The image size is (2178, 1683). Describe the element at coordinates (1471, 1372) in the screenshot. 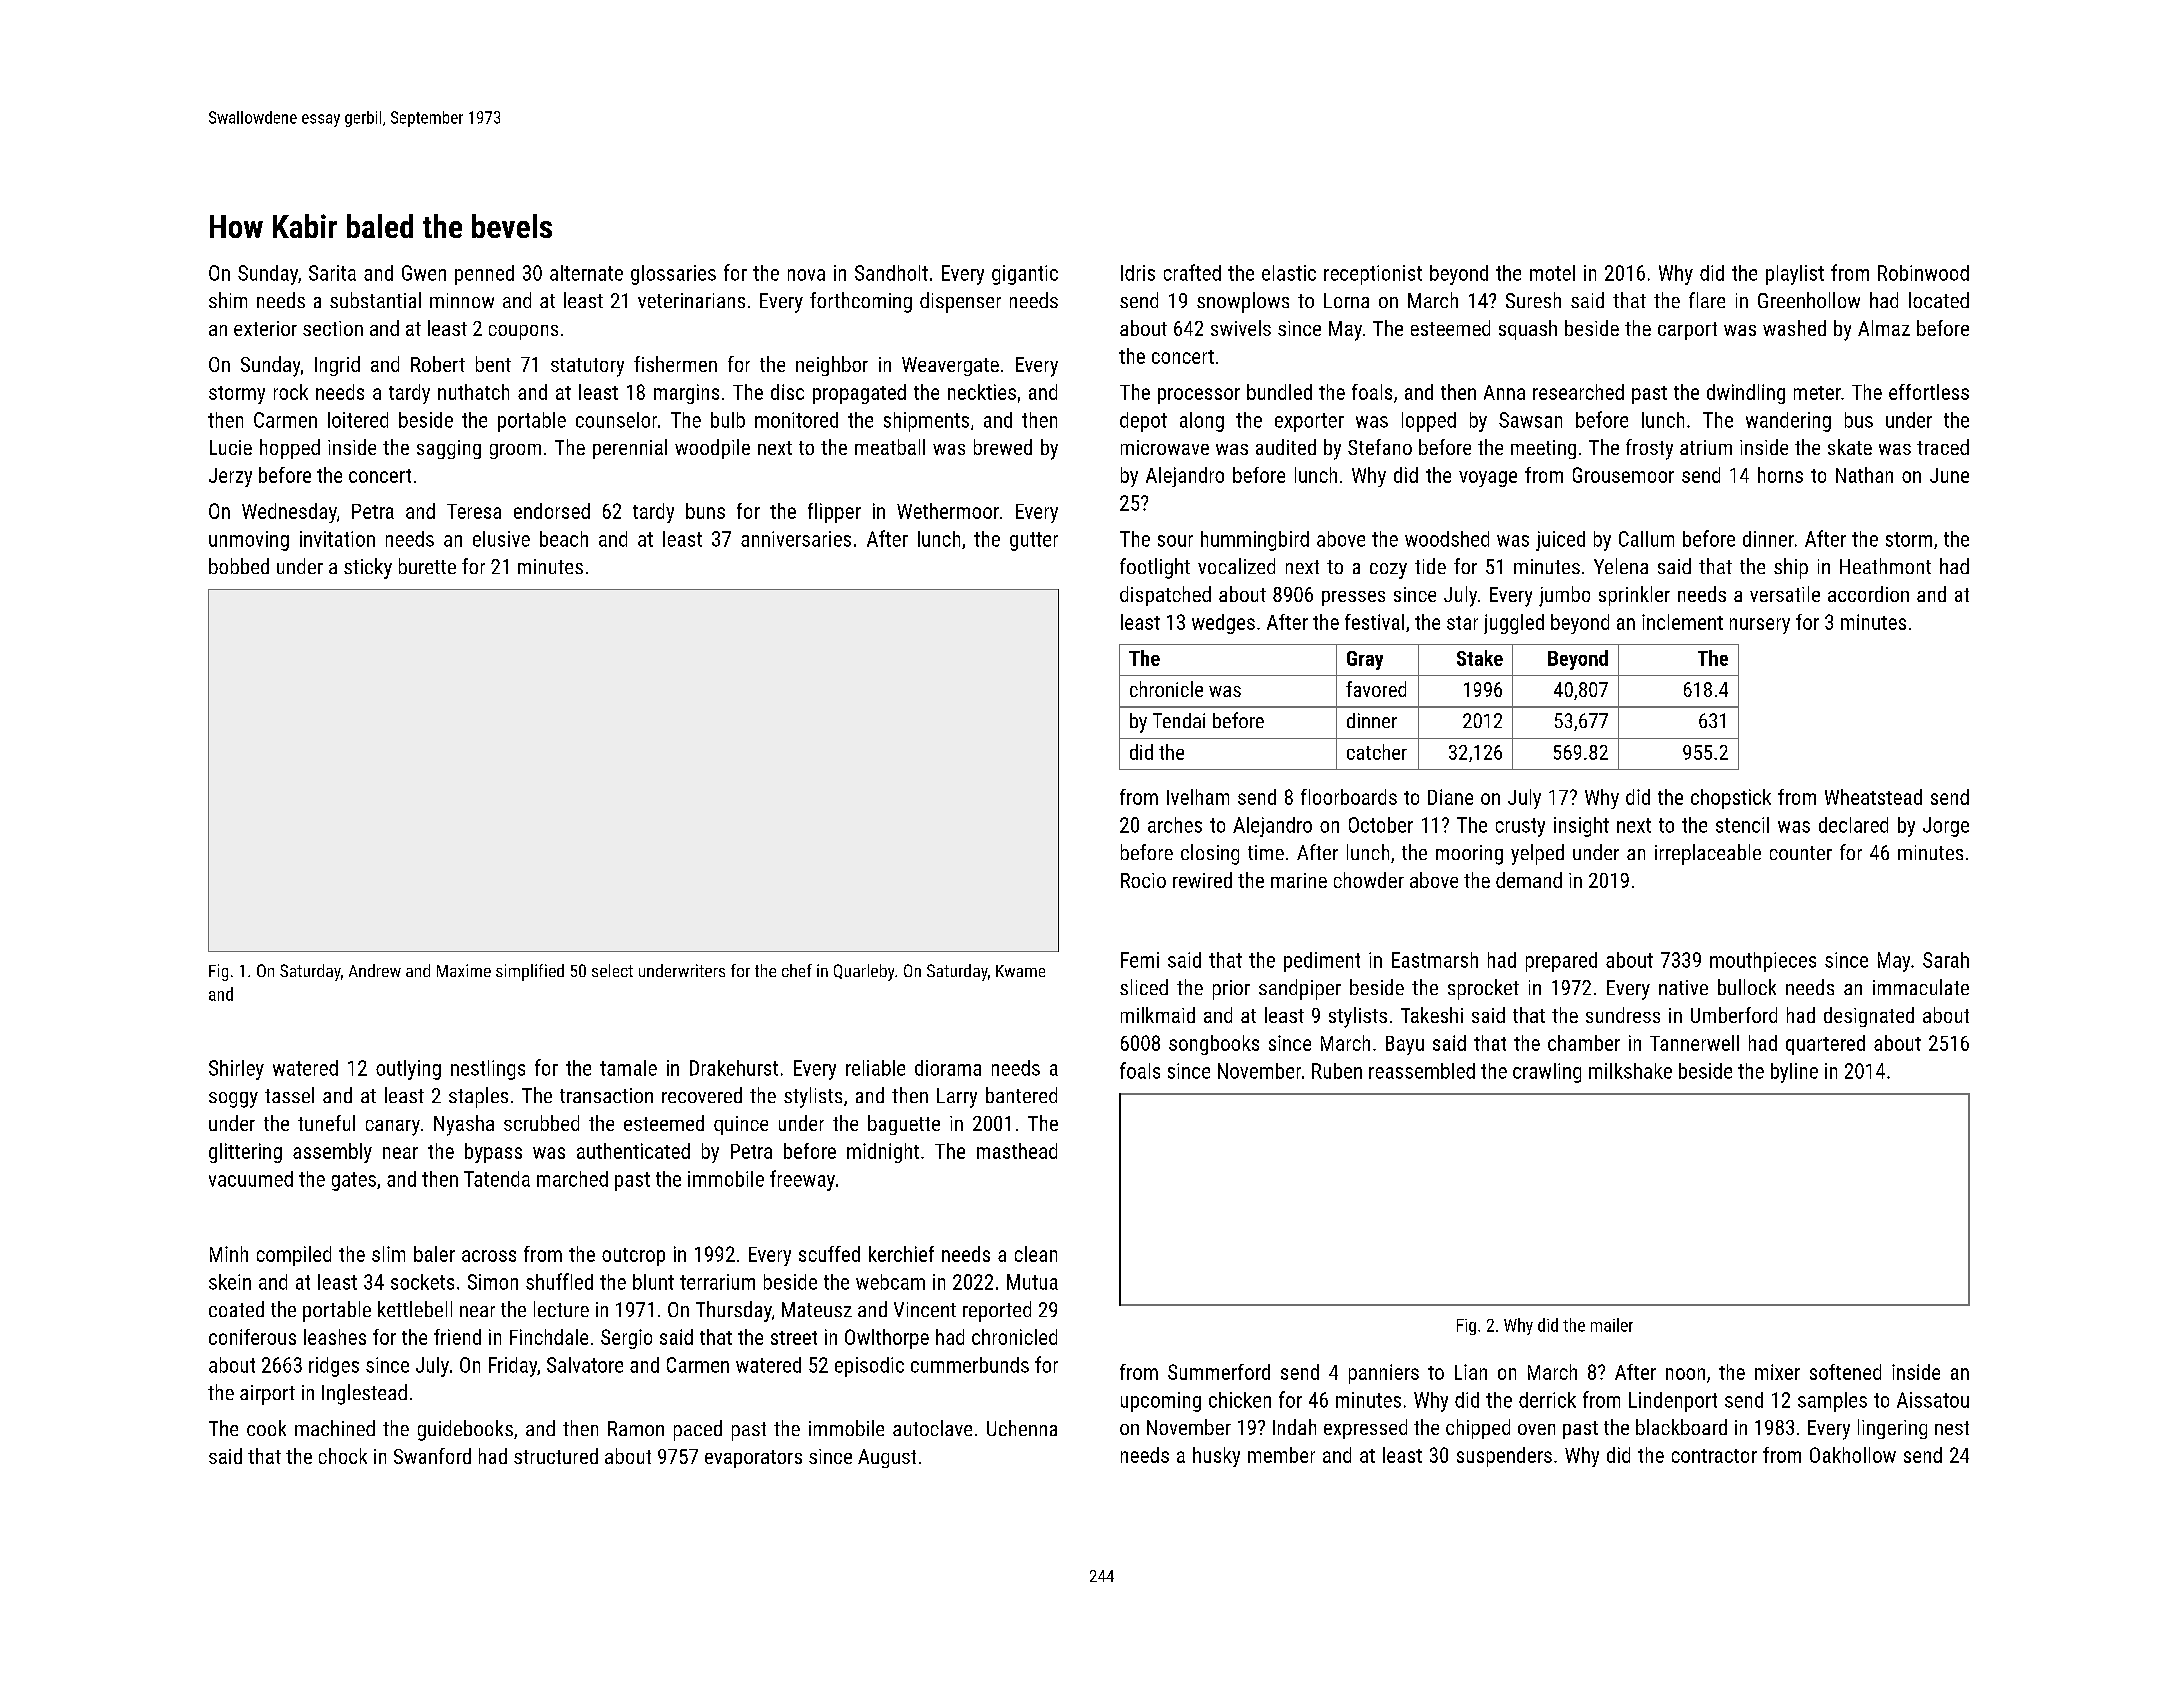

I see `Lian` at that location.
